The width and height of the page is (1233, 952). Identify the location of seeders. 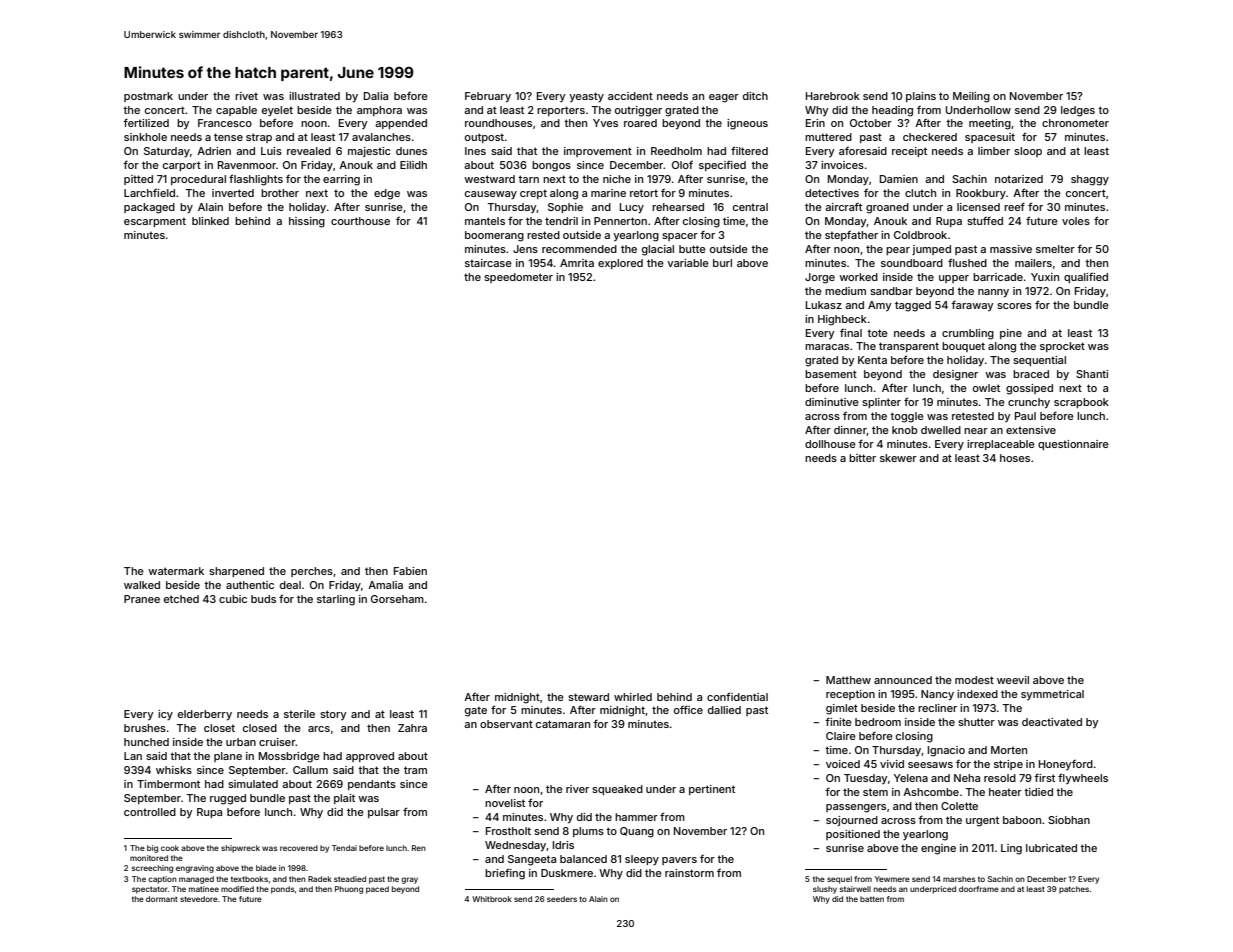
(562, 899).
